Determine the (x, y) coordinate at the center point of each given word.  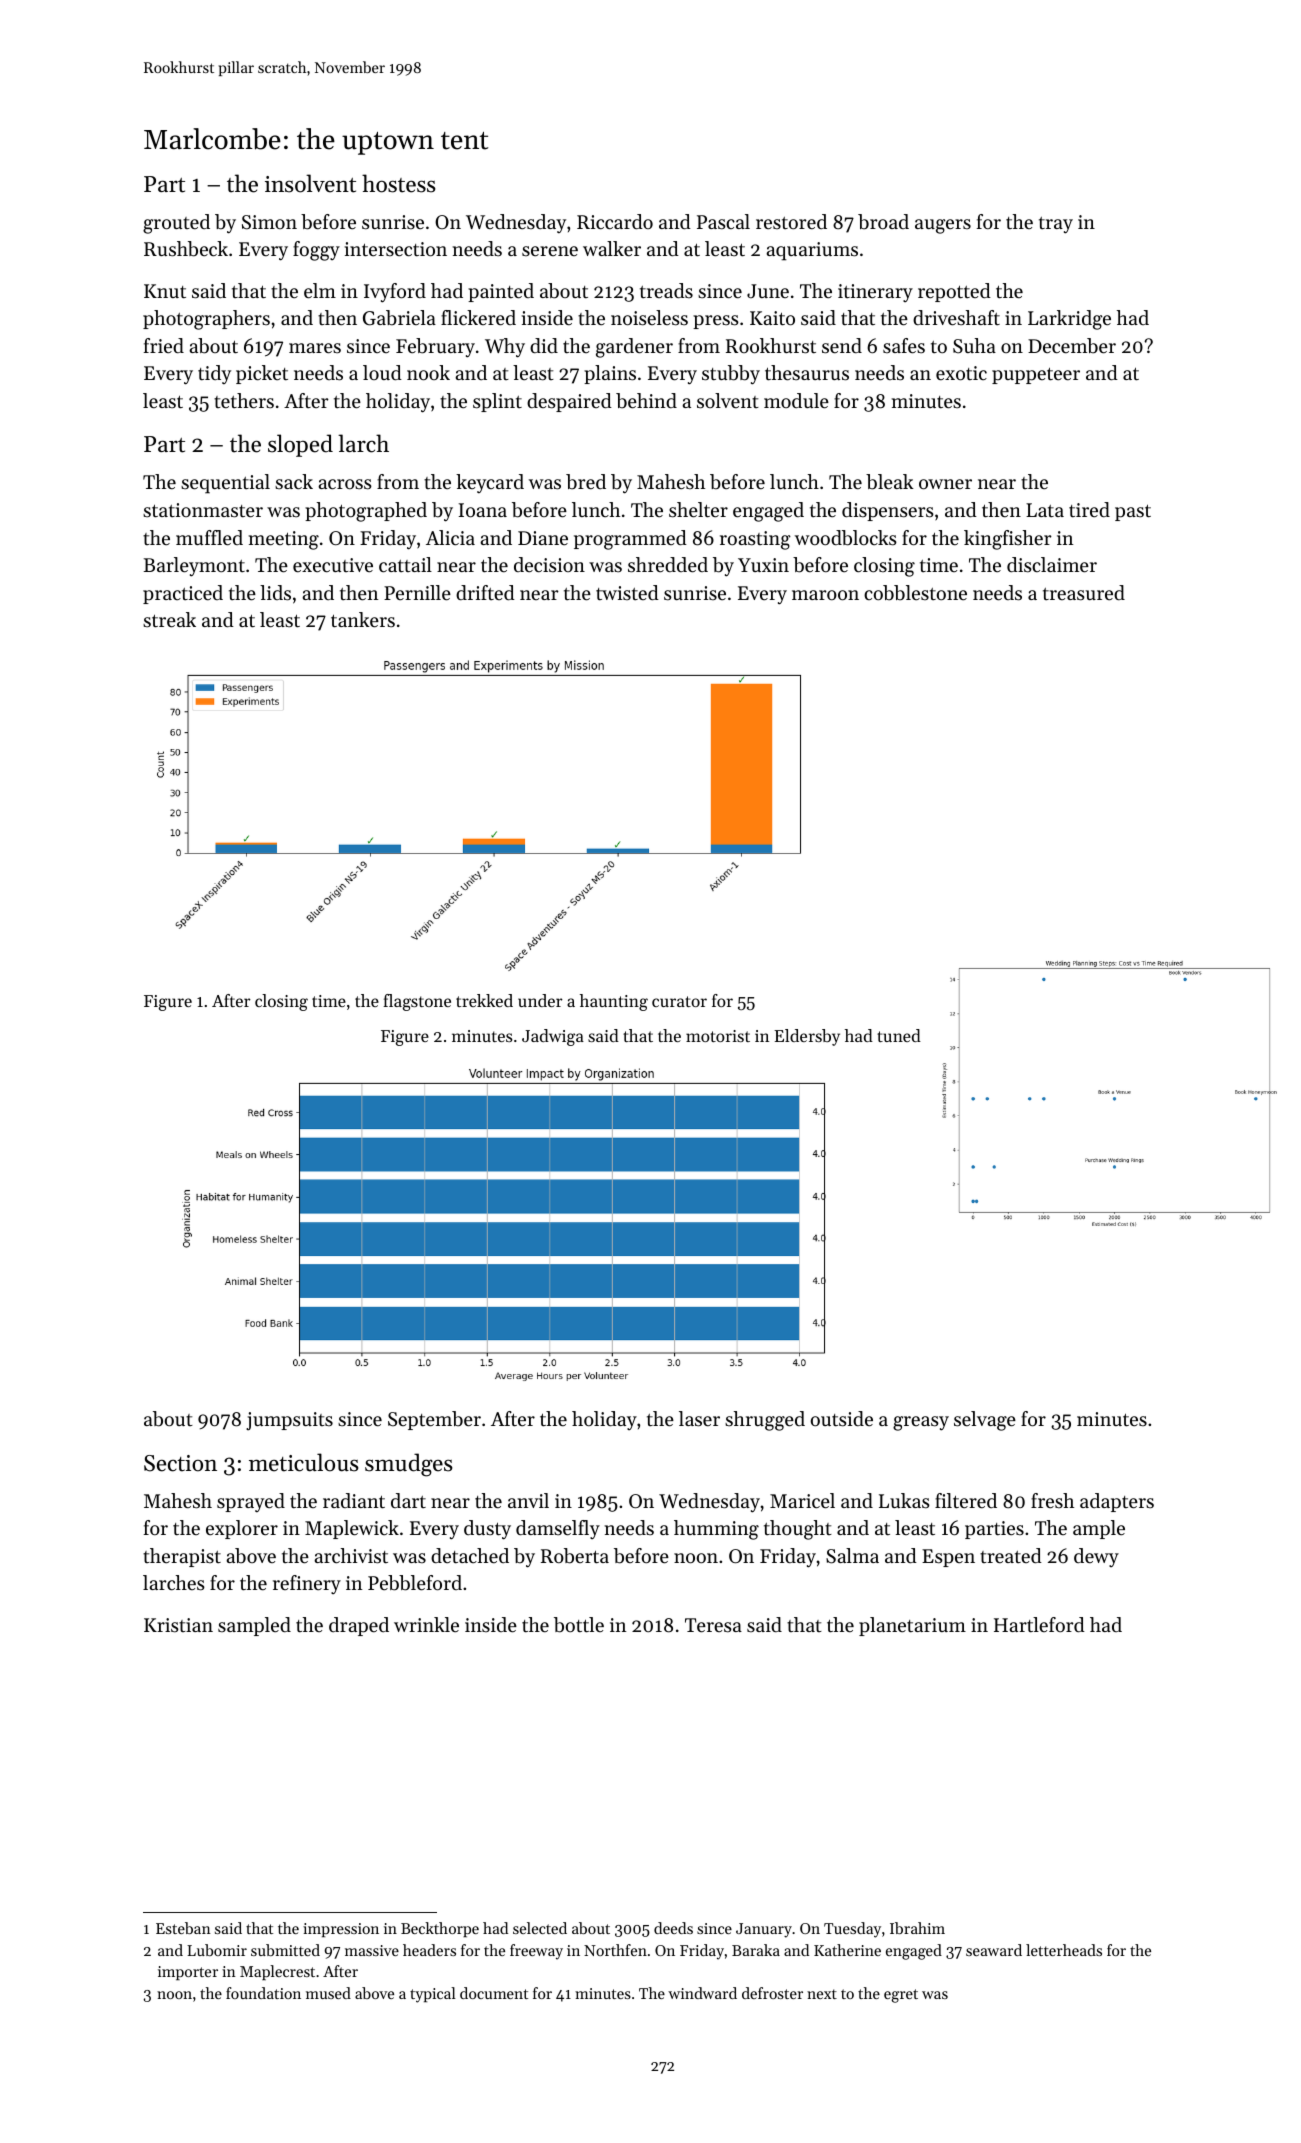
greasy (921, 1423)
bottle (579, 1625)
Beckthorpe (440, 1929)
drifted (485, 593)
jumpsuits (289, 1421)
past (1133, 513)
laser (699, 1419)
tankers (363, 620)
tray (1056, 225)
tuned (899, 1035)
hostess (399, 183)
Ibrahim (917, 1928)
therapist (182, 1557)
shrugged (765, 1421)
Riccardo (615, 222)
